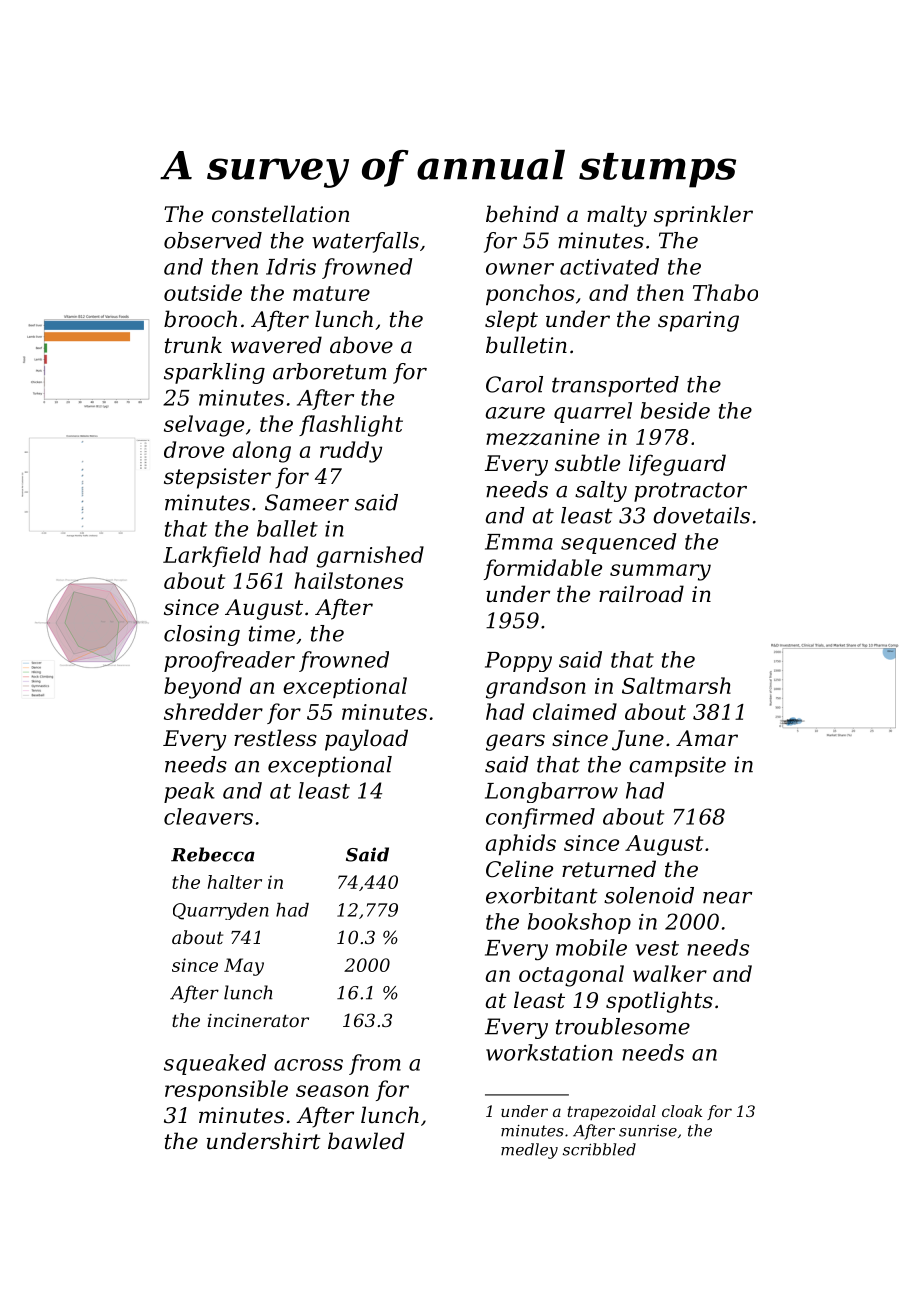 The image size is (924, 1311). I want to click on behind, so click(522, 214).
